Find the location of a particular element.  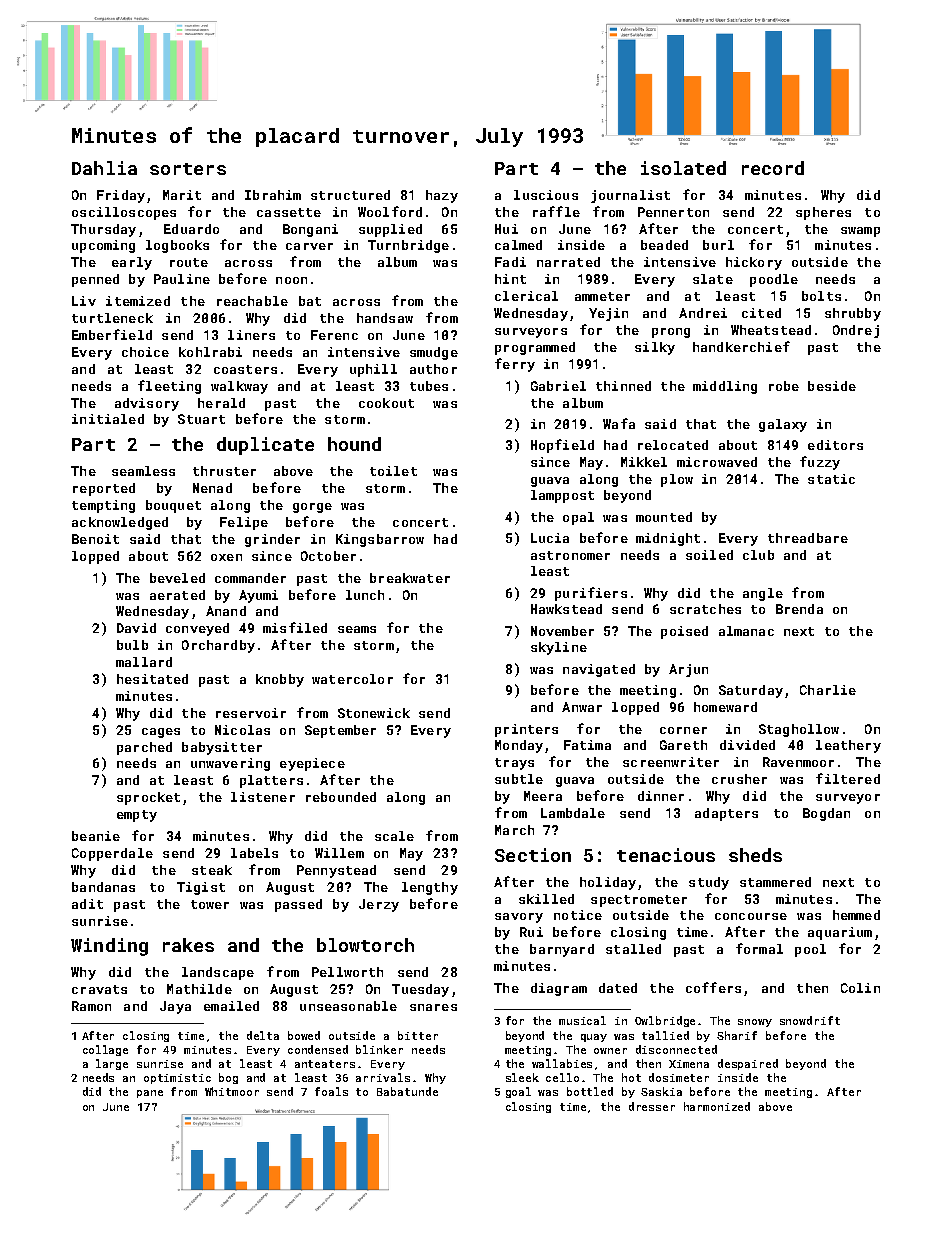

tubes is located at coordinates (429, 386).
